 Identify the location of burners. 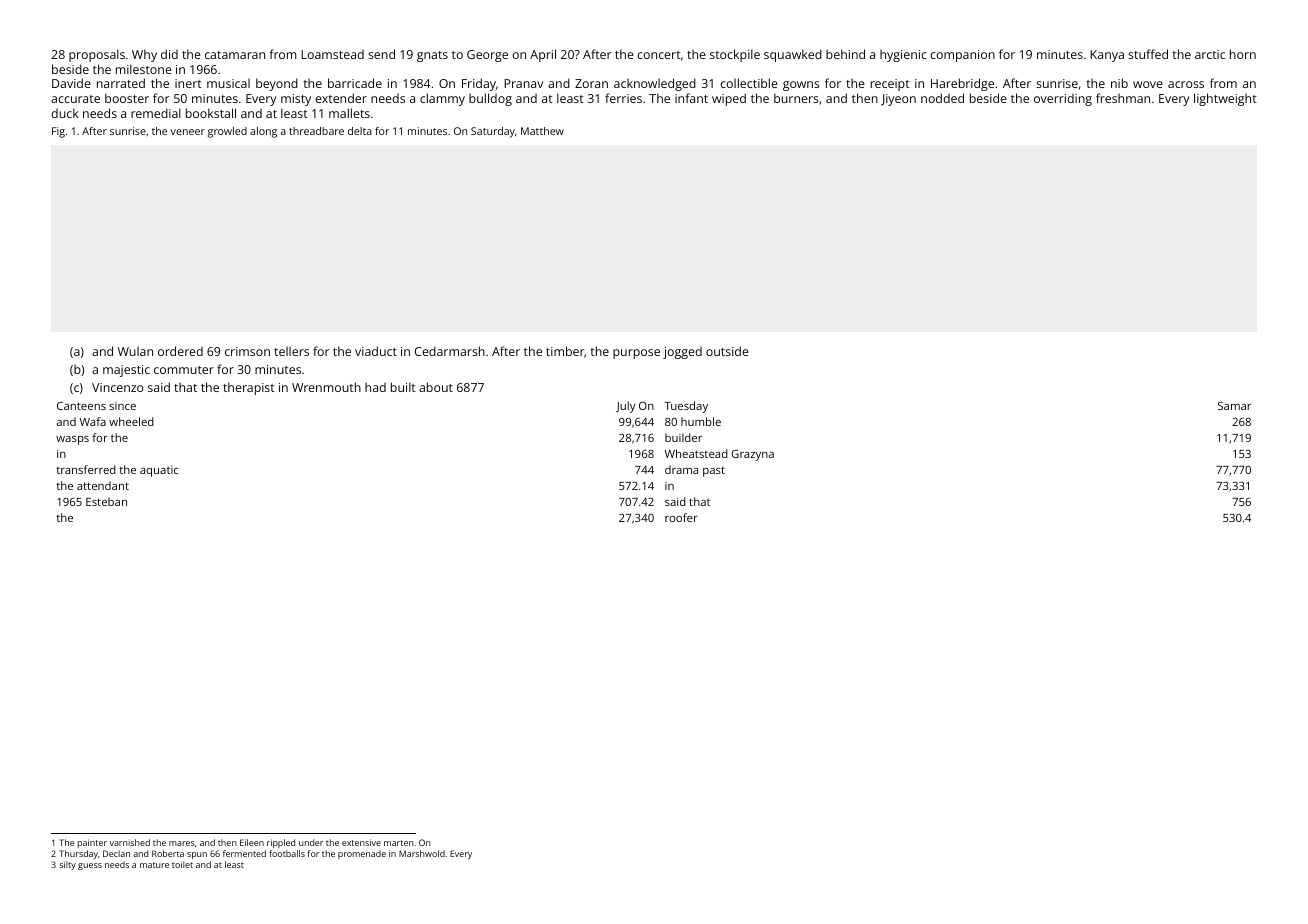
(796, 98).
